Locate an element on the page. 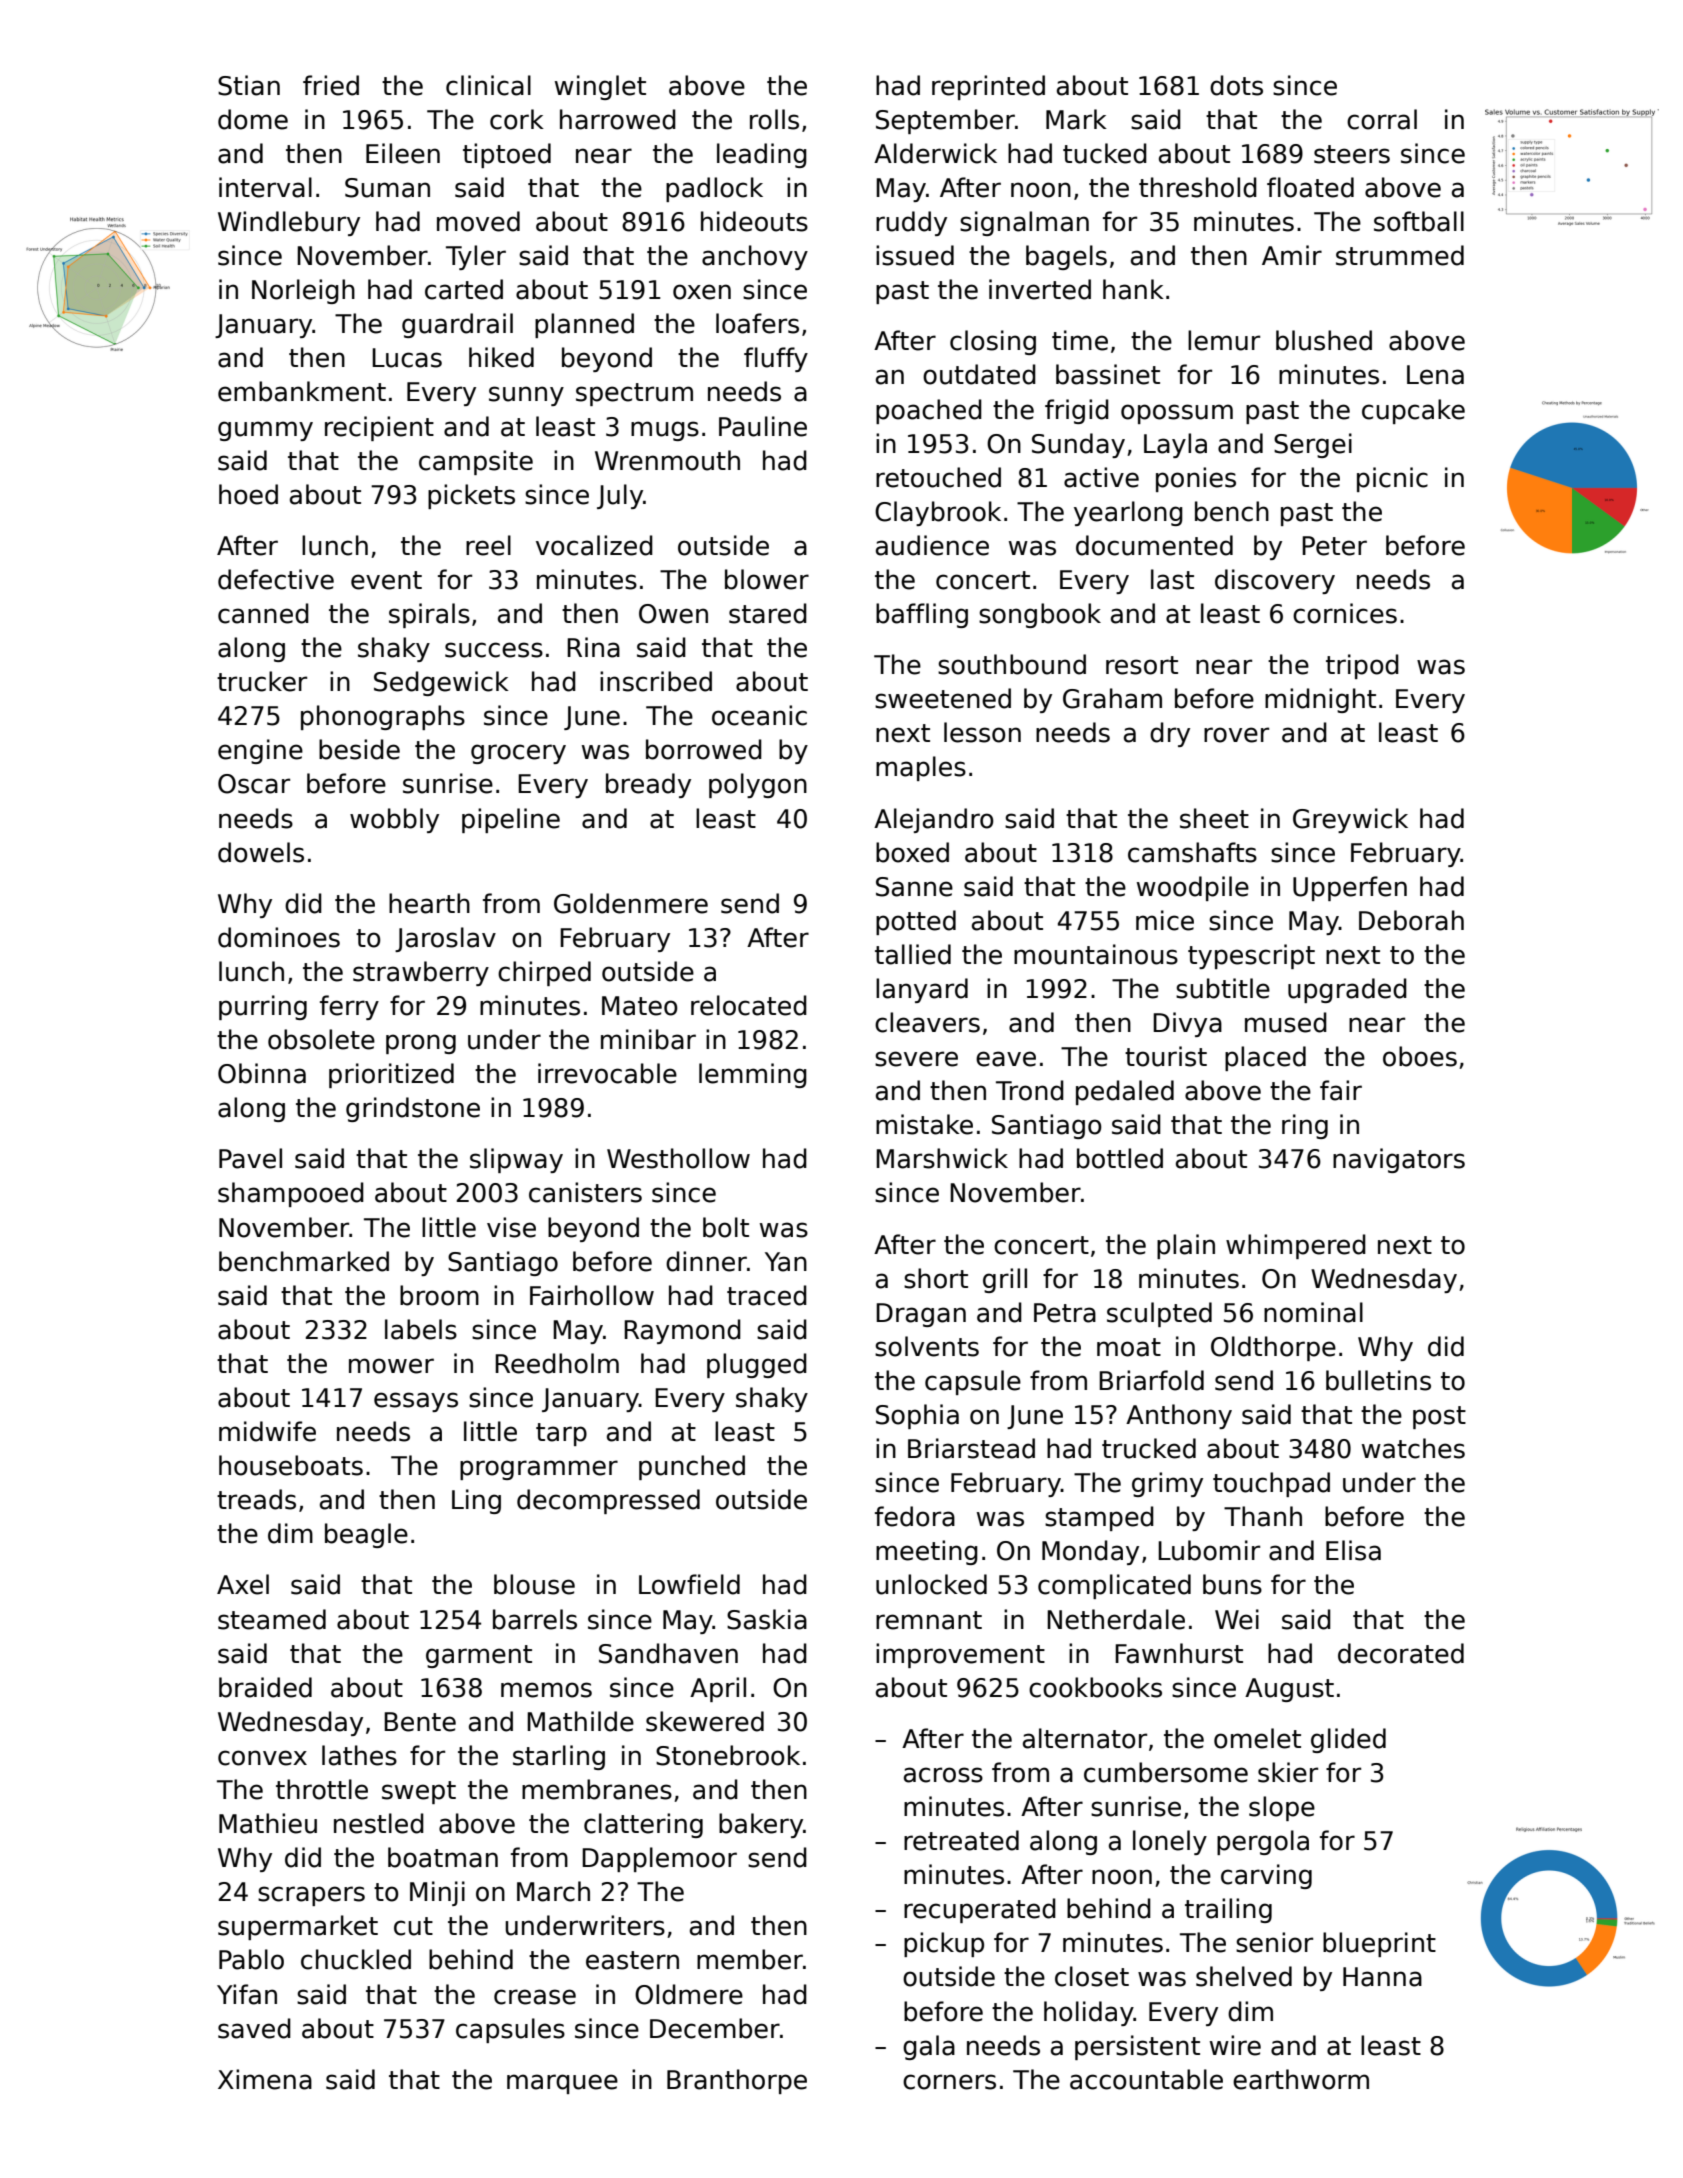 Image resolution: width=1683 pixels, height=2178 pixels. tallied is located at coordinates (913, 954).
